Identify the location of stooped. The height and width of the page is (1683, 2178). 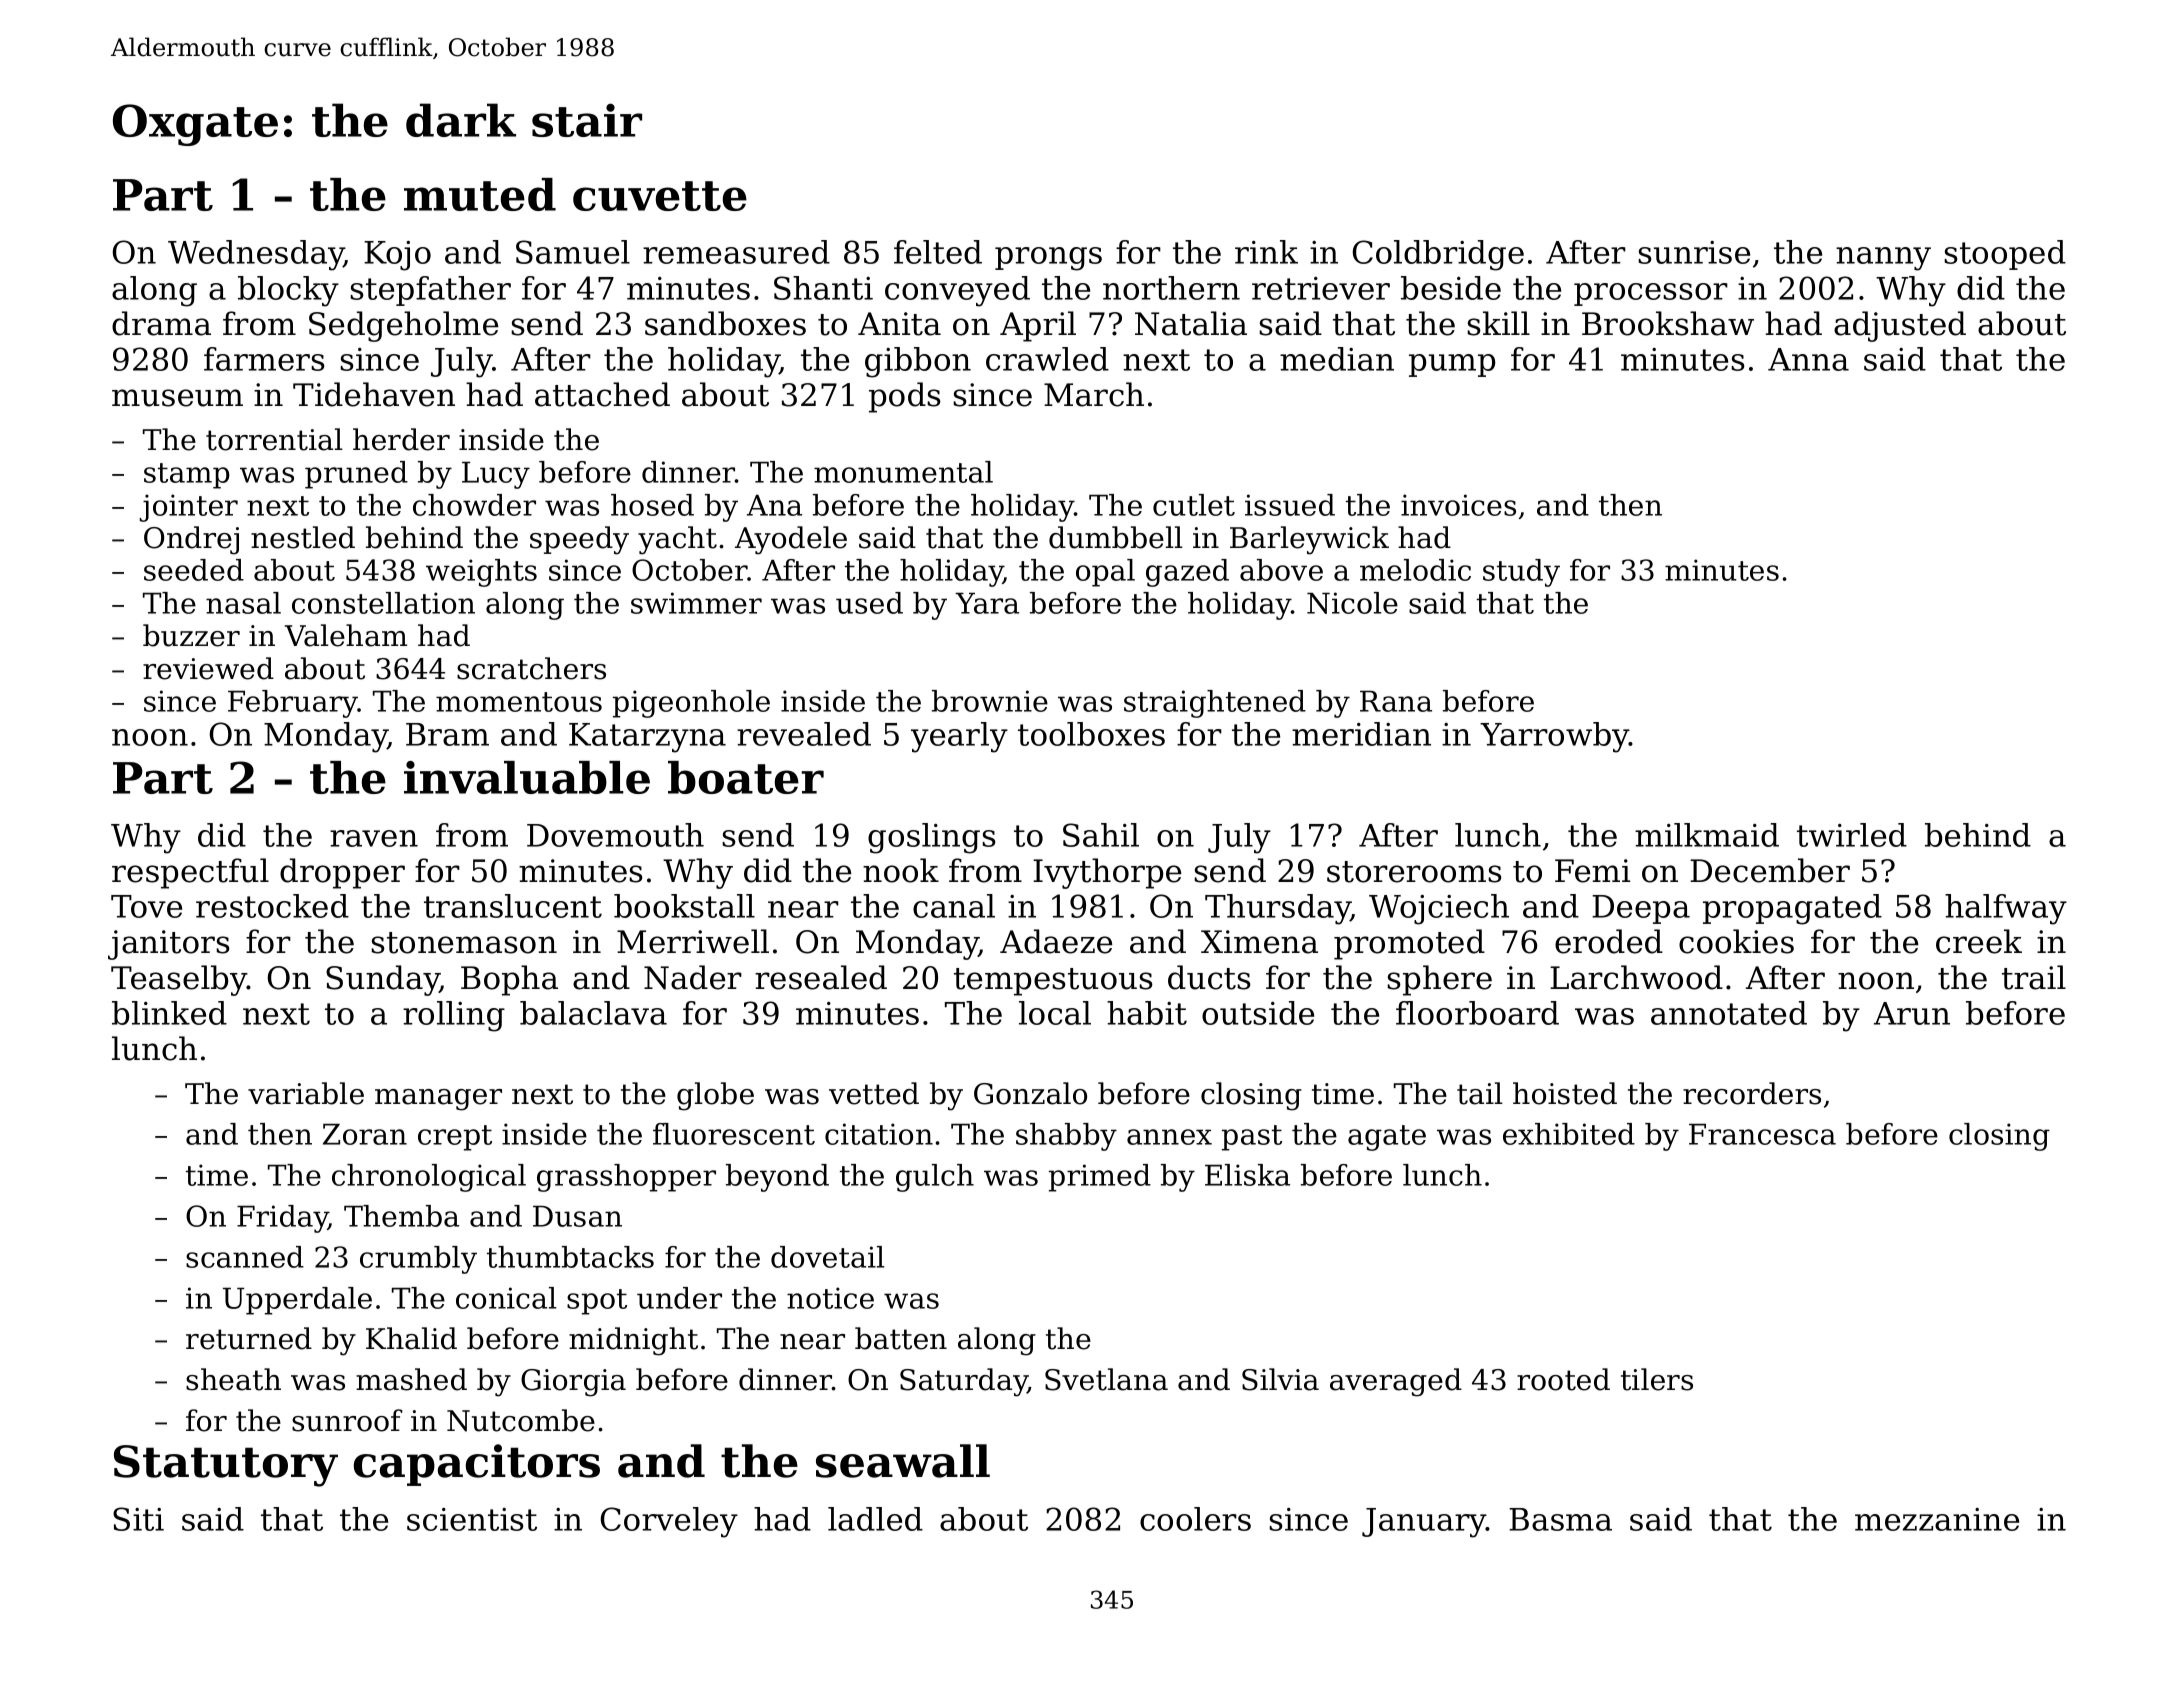
(2005, 255).
